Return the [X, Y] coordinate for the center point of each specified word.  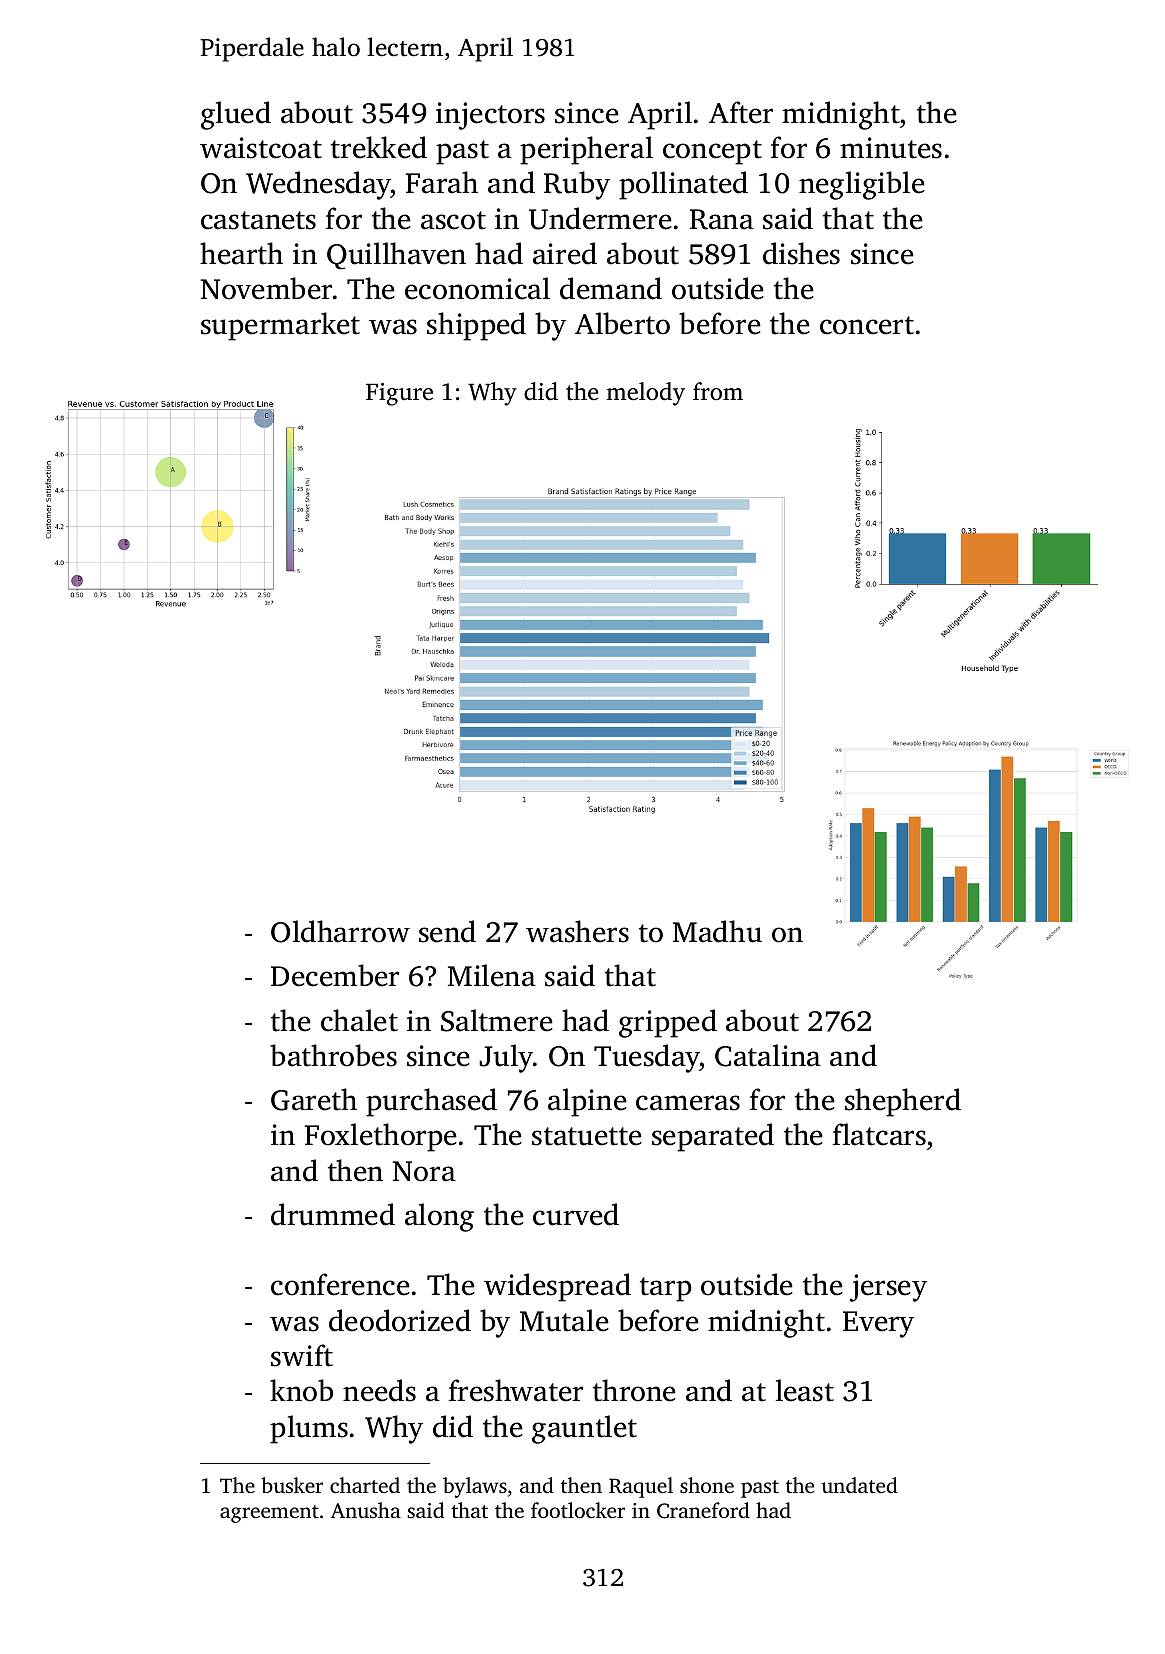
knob [301, 1390]
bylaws [475, 1487]
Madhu [717, 931]
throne [634, 1390]
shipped [476, 326]
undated [860, 1485]
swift [302, 1355]
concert [867, 325]
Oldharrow [340, 931]
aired [565, 253]
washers [577, 931]
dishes [801, 253]
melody [645, 394]
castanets [258, 220]
